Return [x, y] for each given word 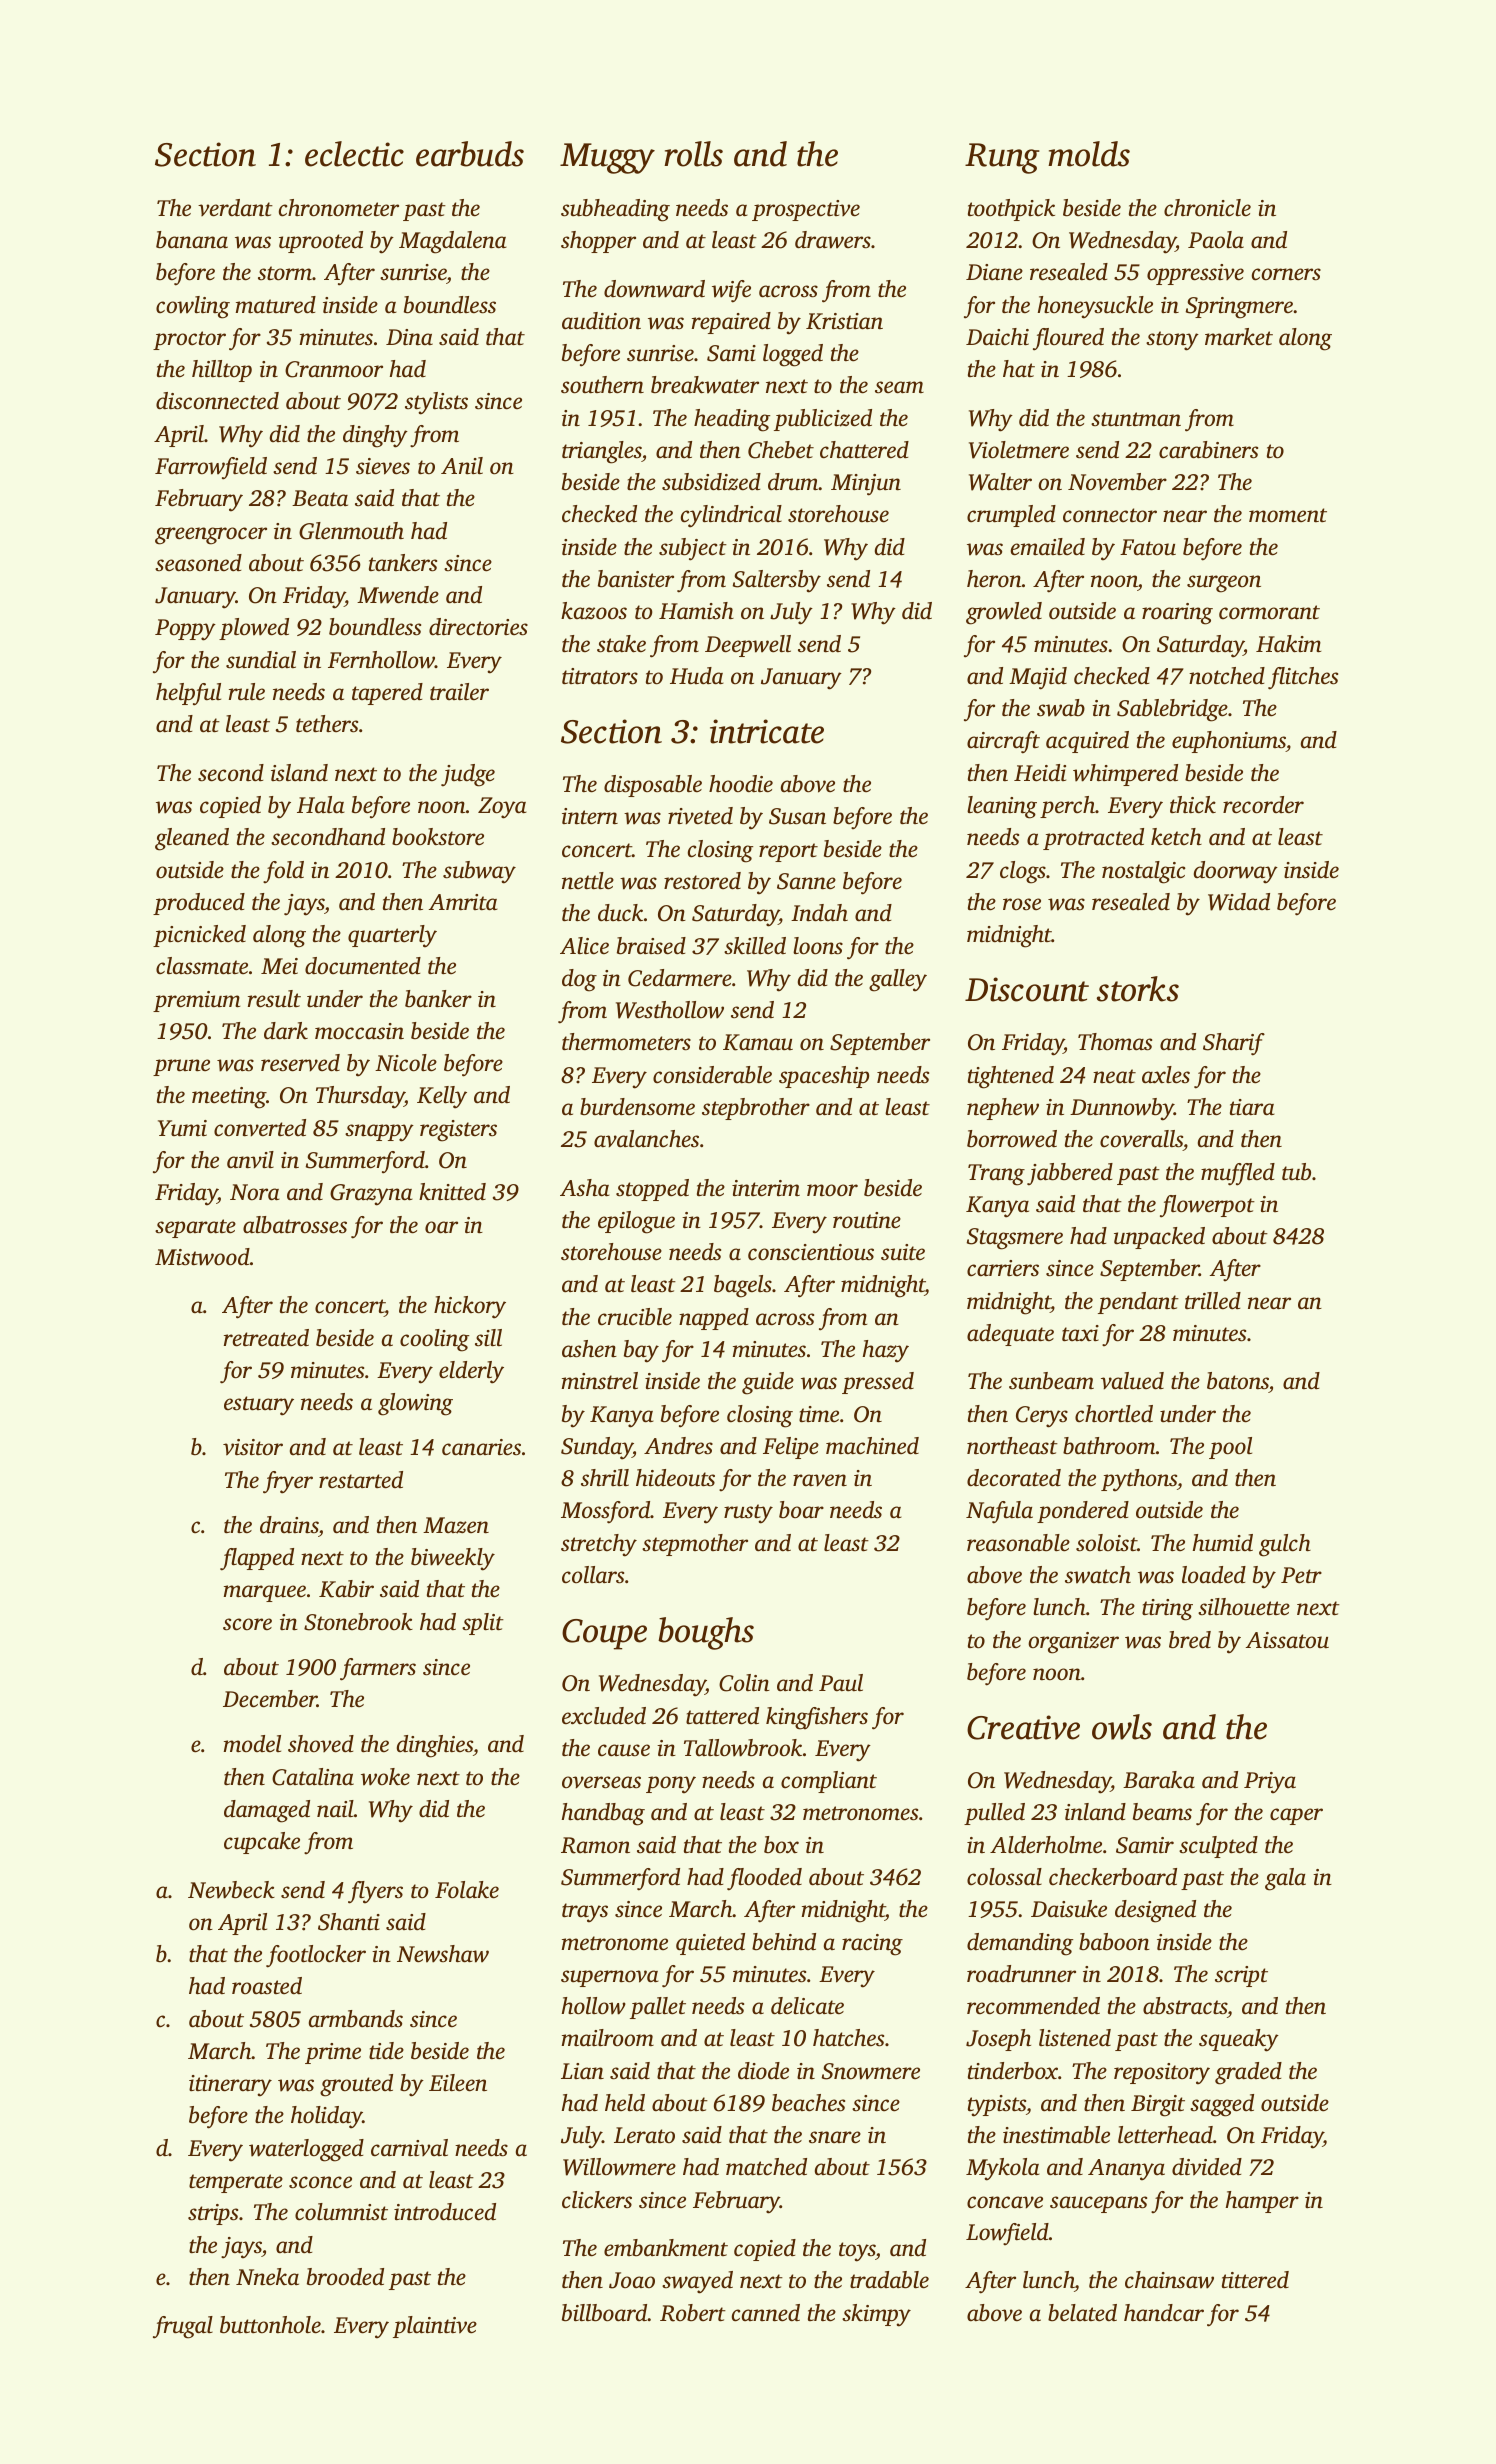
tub [1296, 1172]
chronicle [1207, 208]
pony [671, 1785]
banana [192, 240]
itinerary [230, 2086]
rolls [693, 154]
